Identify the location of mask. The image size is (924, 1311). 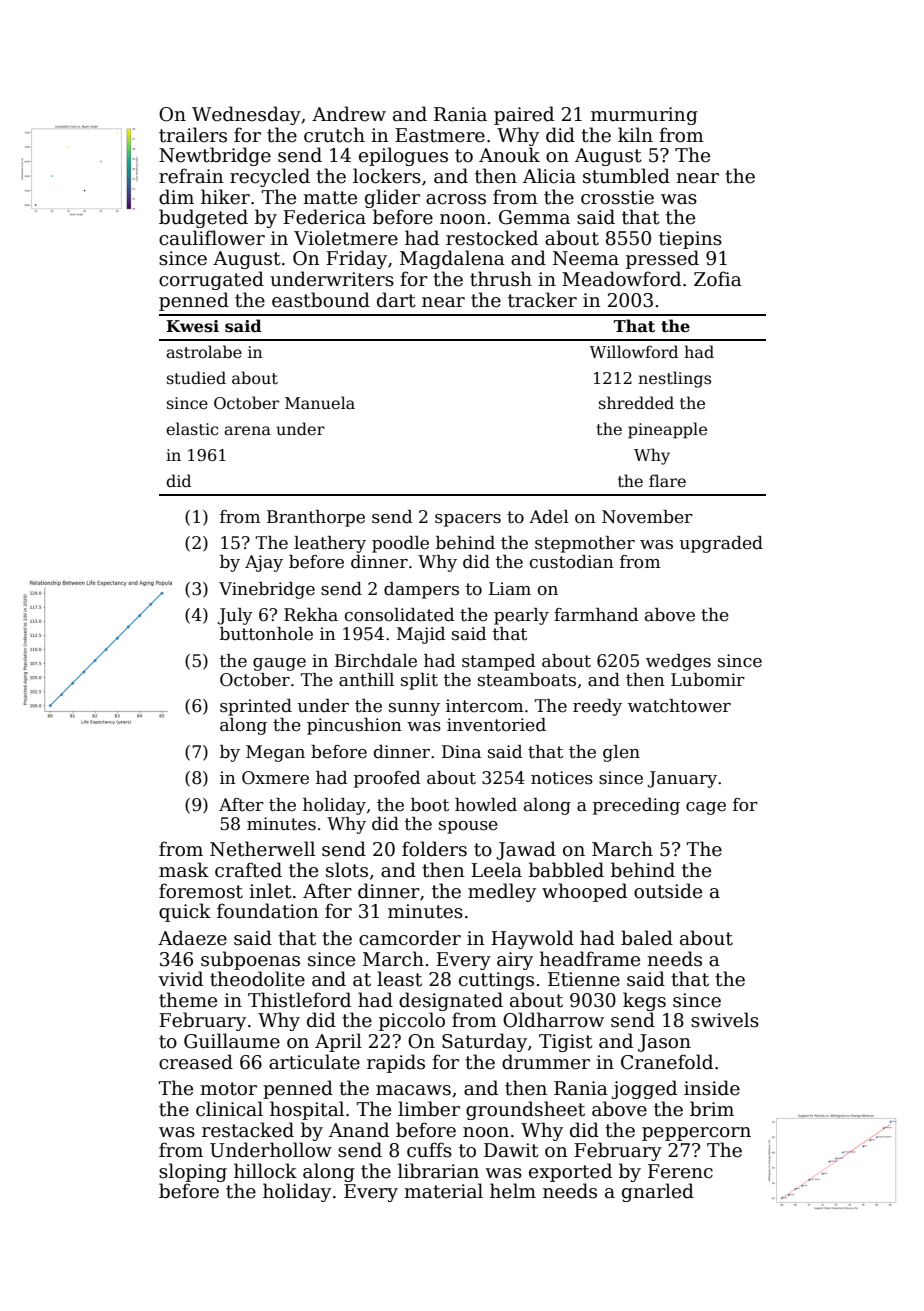
(184, 870).
